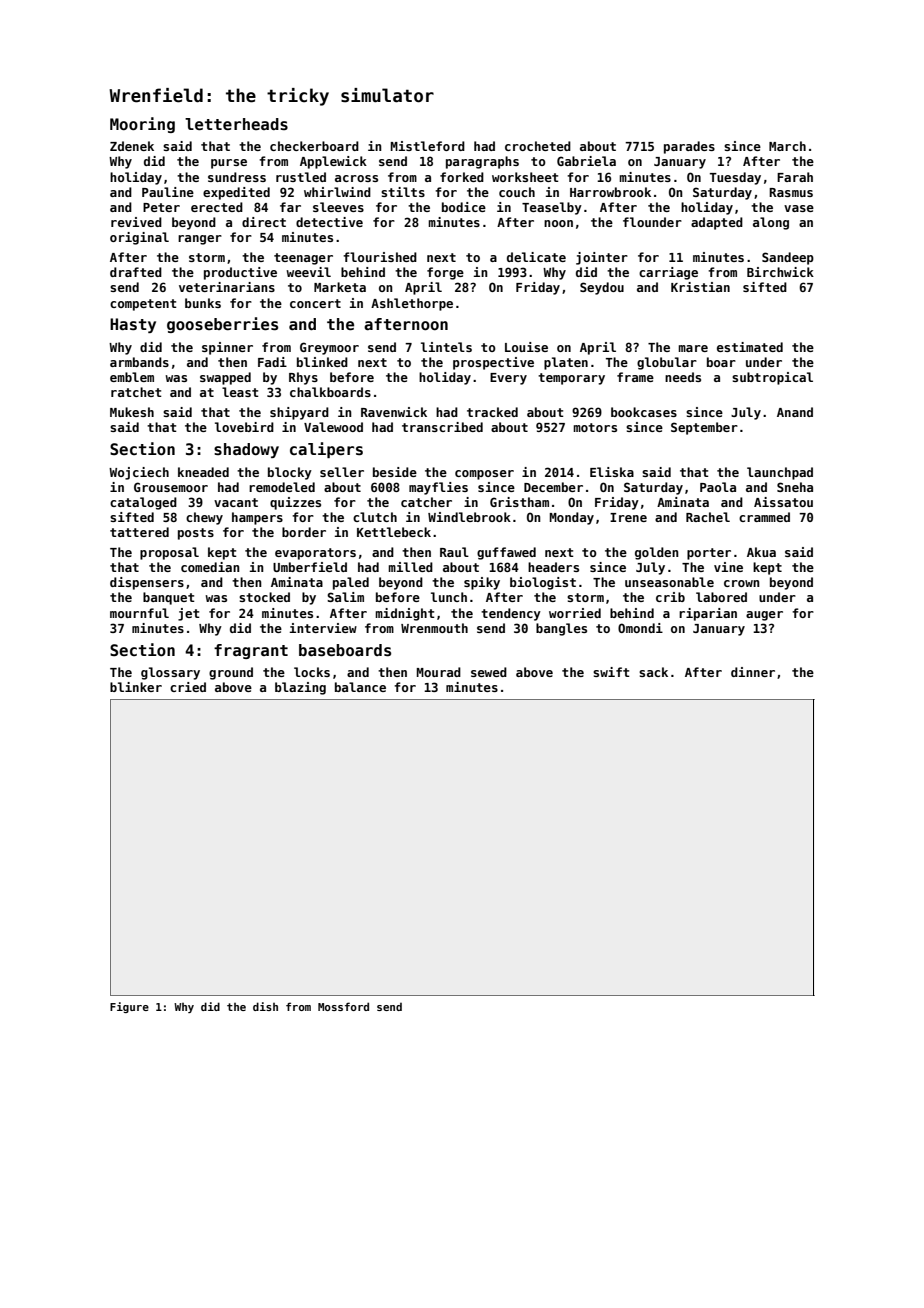 This image has height=1308, width=924. What do you see at coordinates (492, 412) in the image?
I see `tracked` at bounding box center [492, 412].
